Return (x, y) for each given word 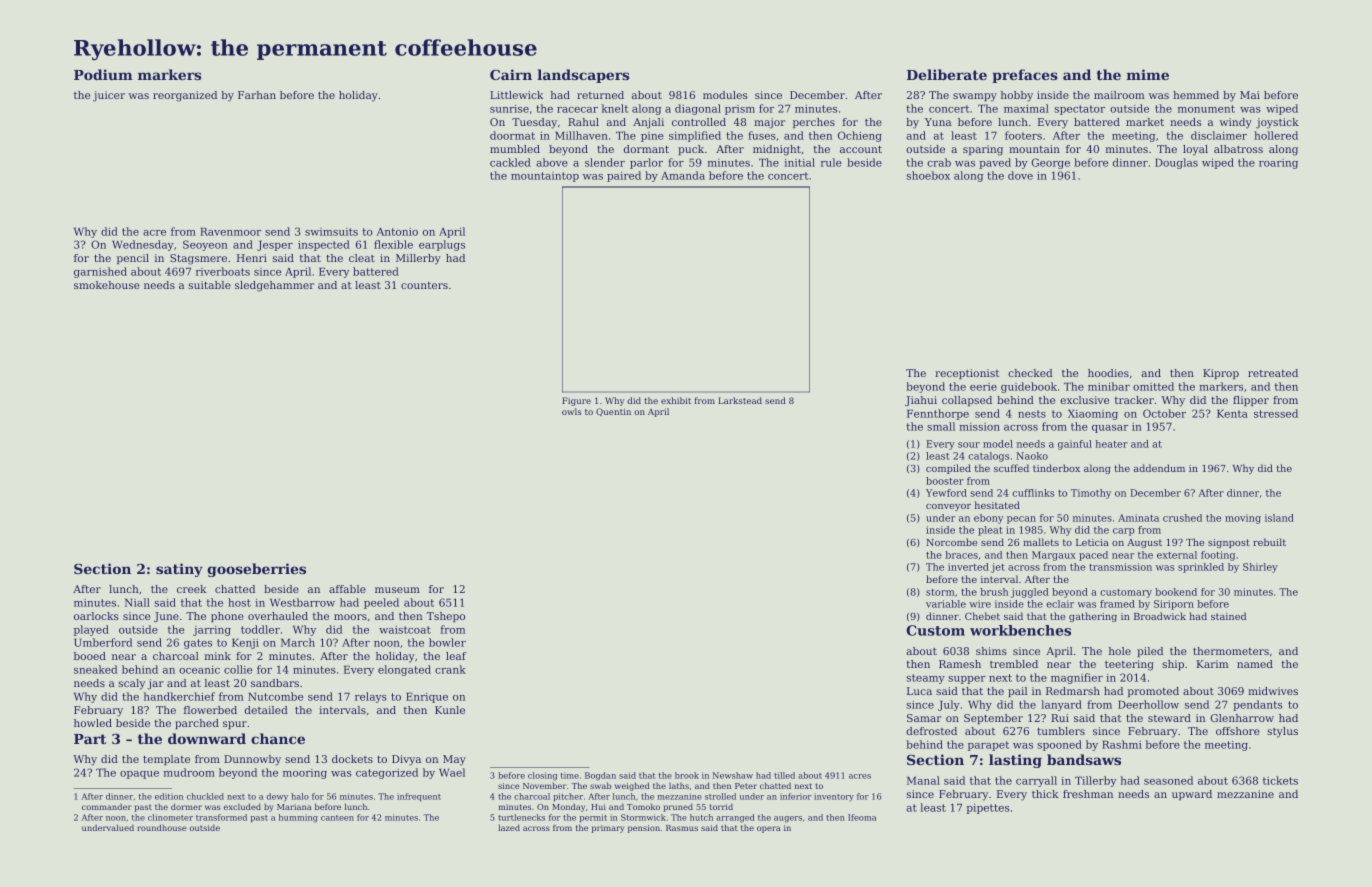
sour (969, 445)
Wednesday (143, 245)
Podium (103, 74)
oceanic (199, 670)
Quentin (613, 412)
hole (1120, 651)
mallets (1041, 542)
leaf (456, 656)
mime (1148, 74)
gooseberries (256, 570)
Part (90, 739)
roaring (1278, 164)
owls (571, 411)
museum (397, 590)
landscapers (583, 76)
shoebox (928, 175)
